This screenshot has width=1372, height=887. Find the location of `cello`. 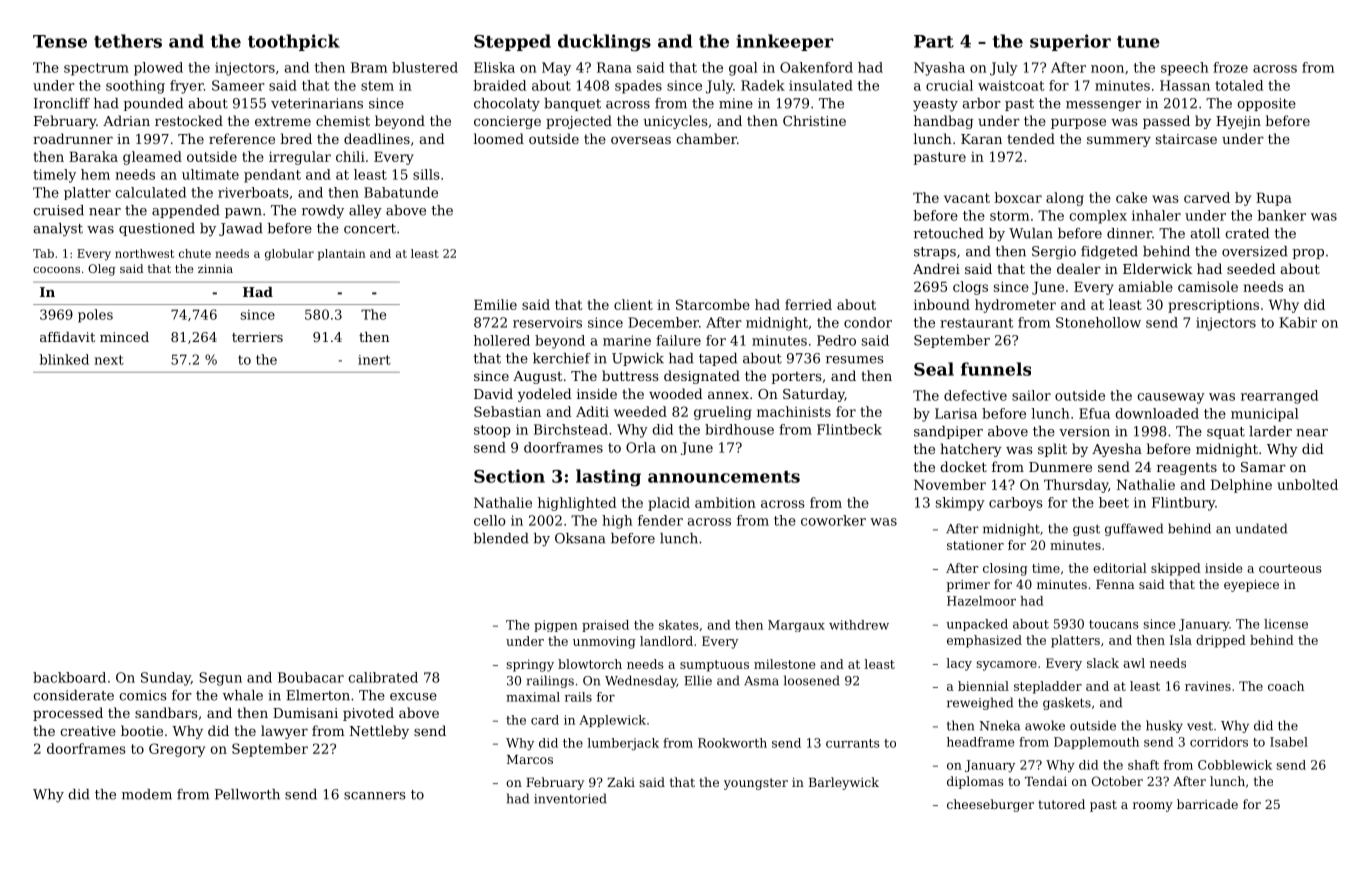

cello is located at coordinates (490, 520).
